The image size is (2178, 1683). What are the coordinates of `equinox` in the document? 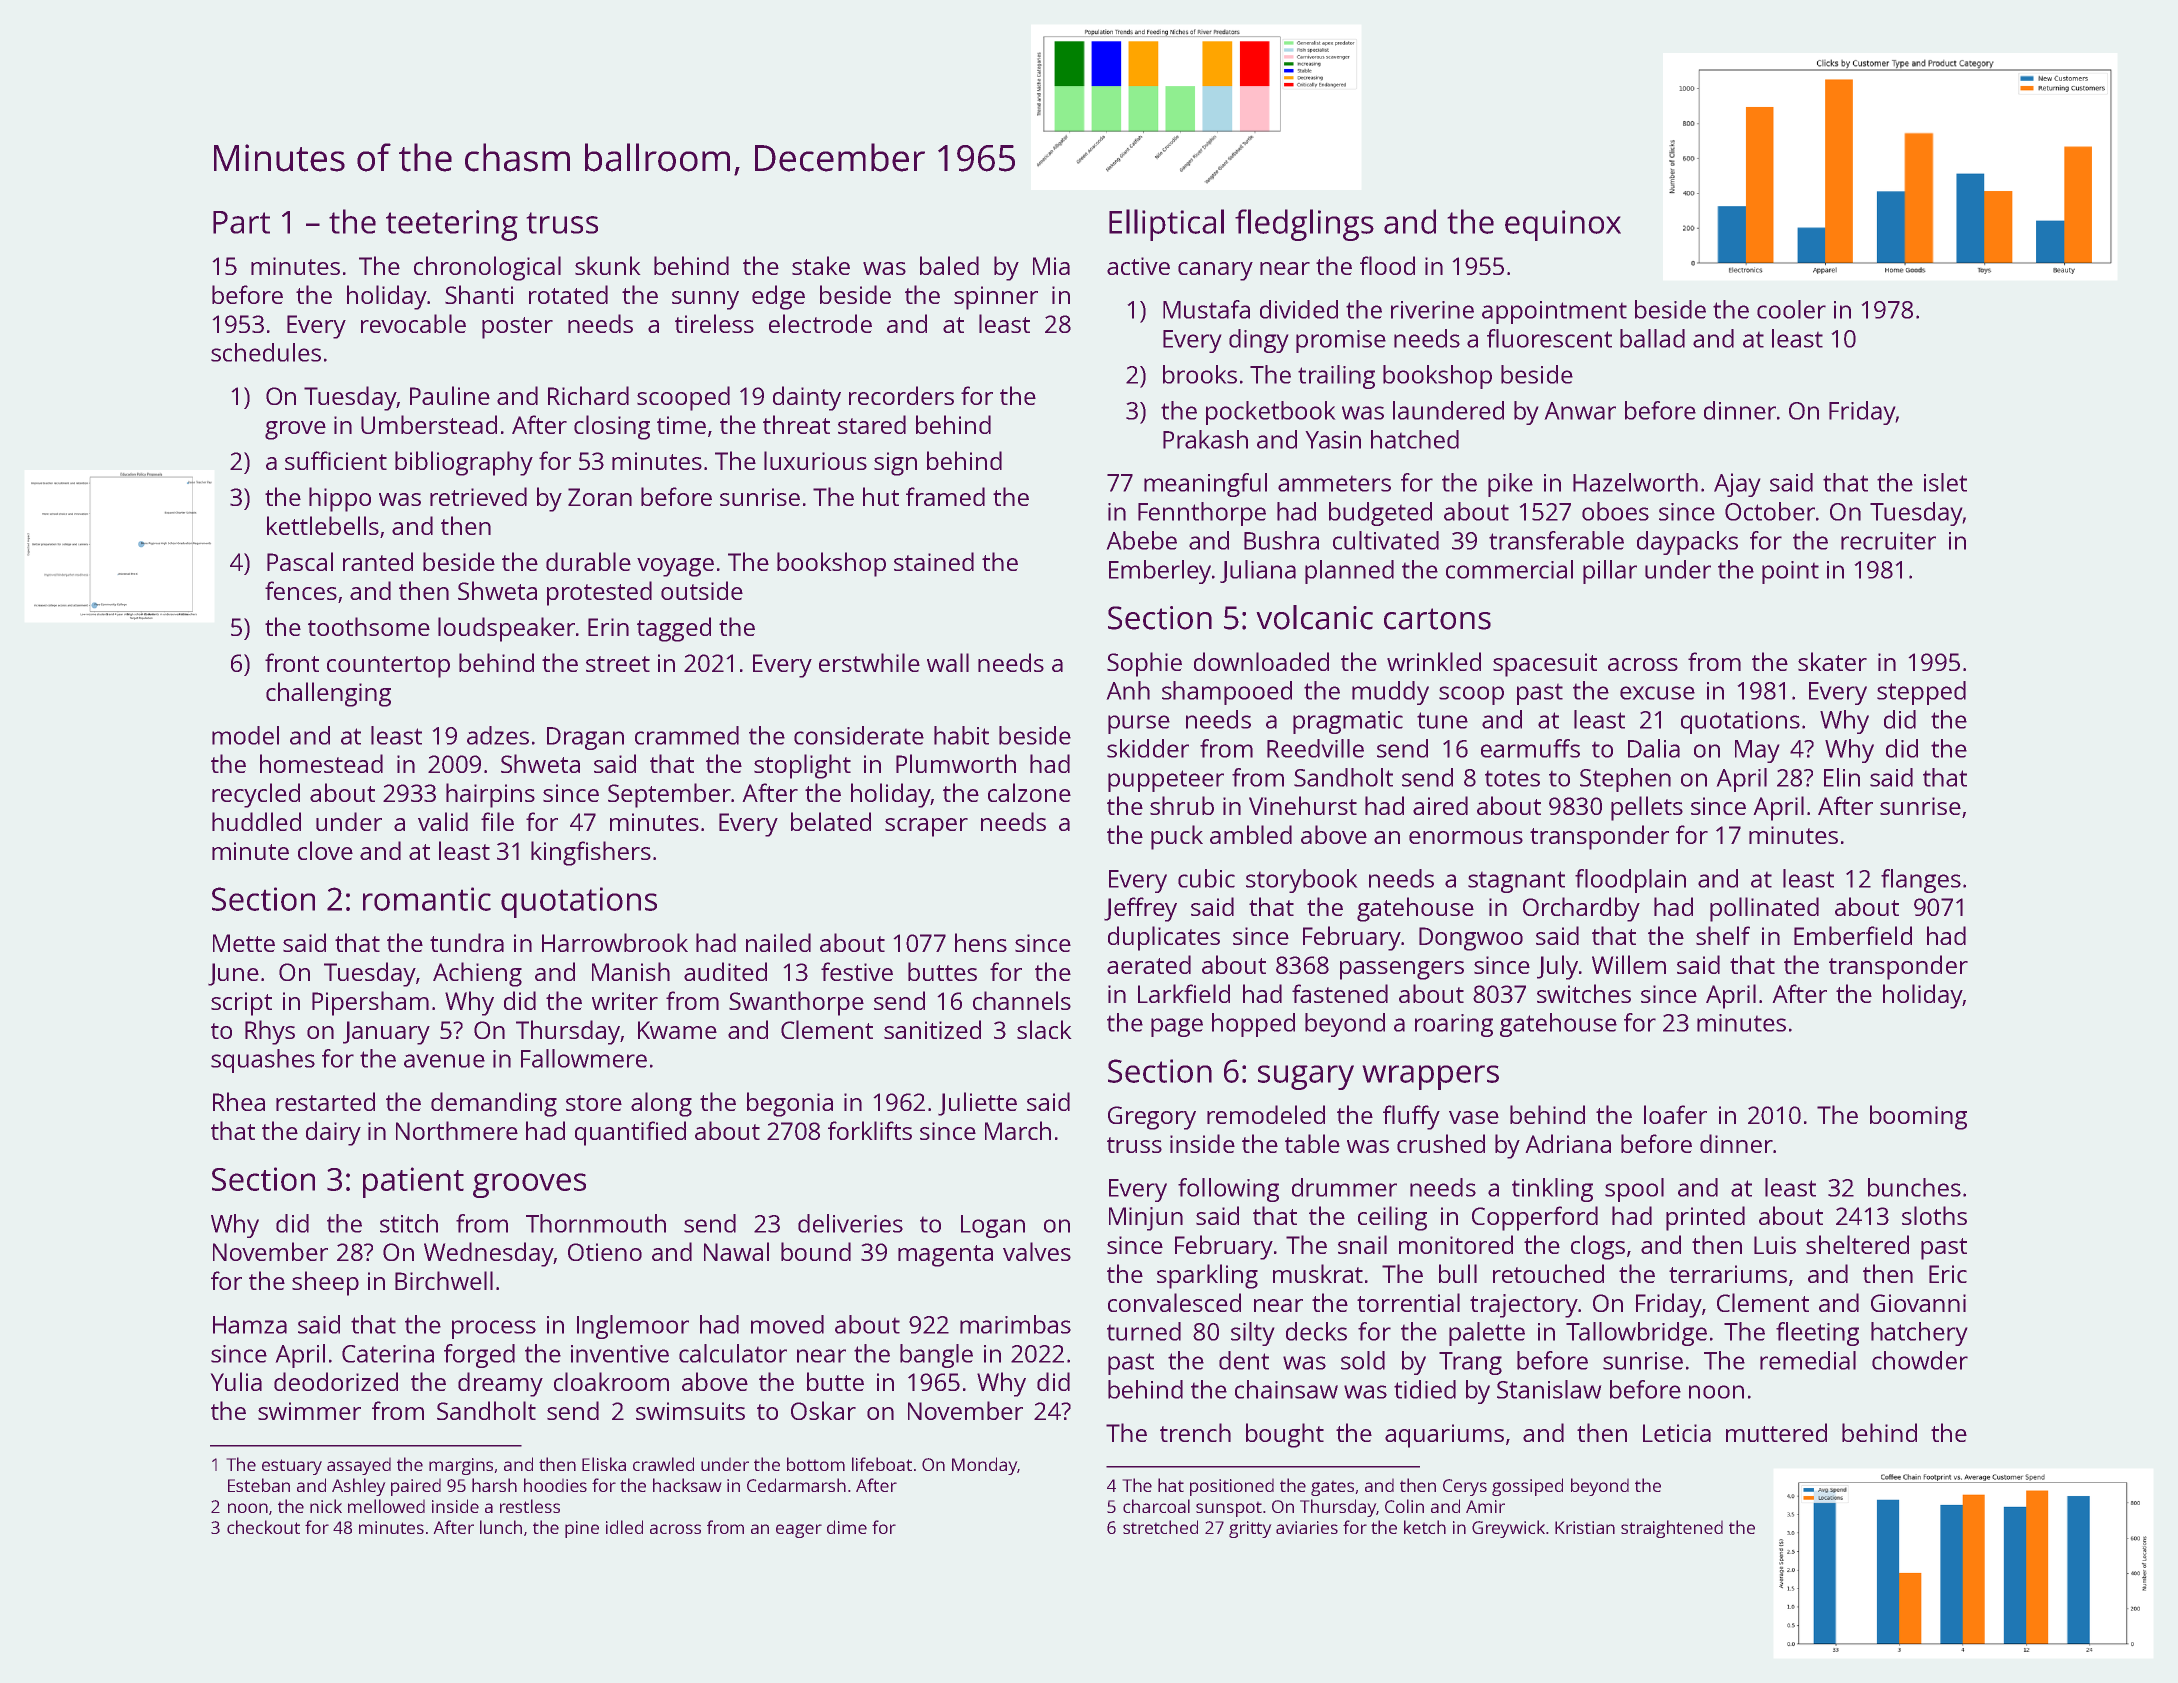 It's located at (1563, 225).
